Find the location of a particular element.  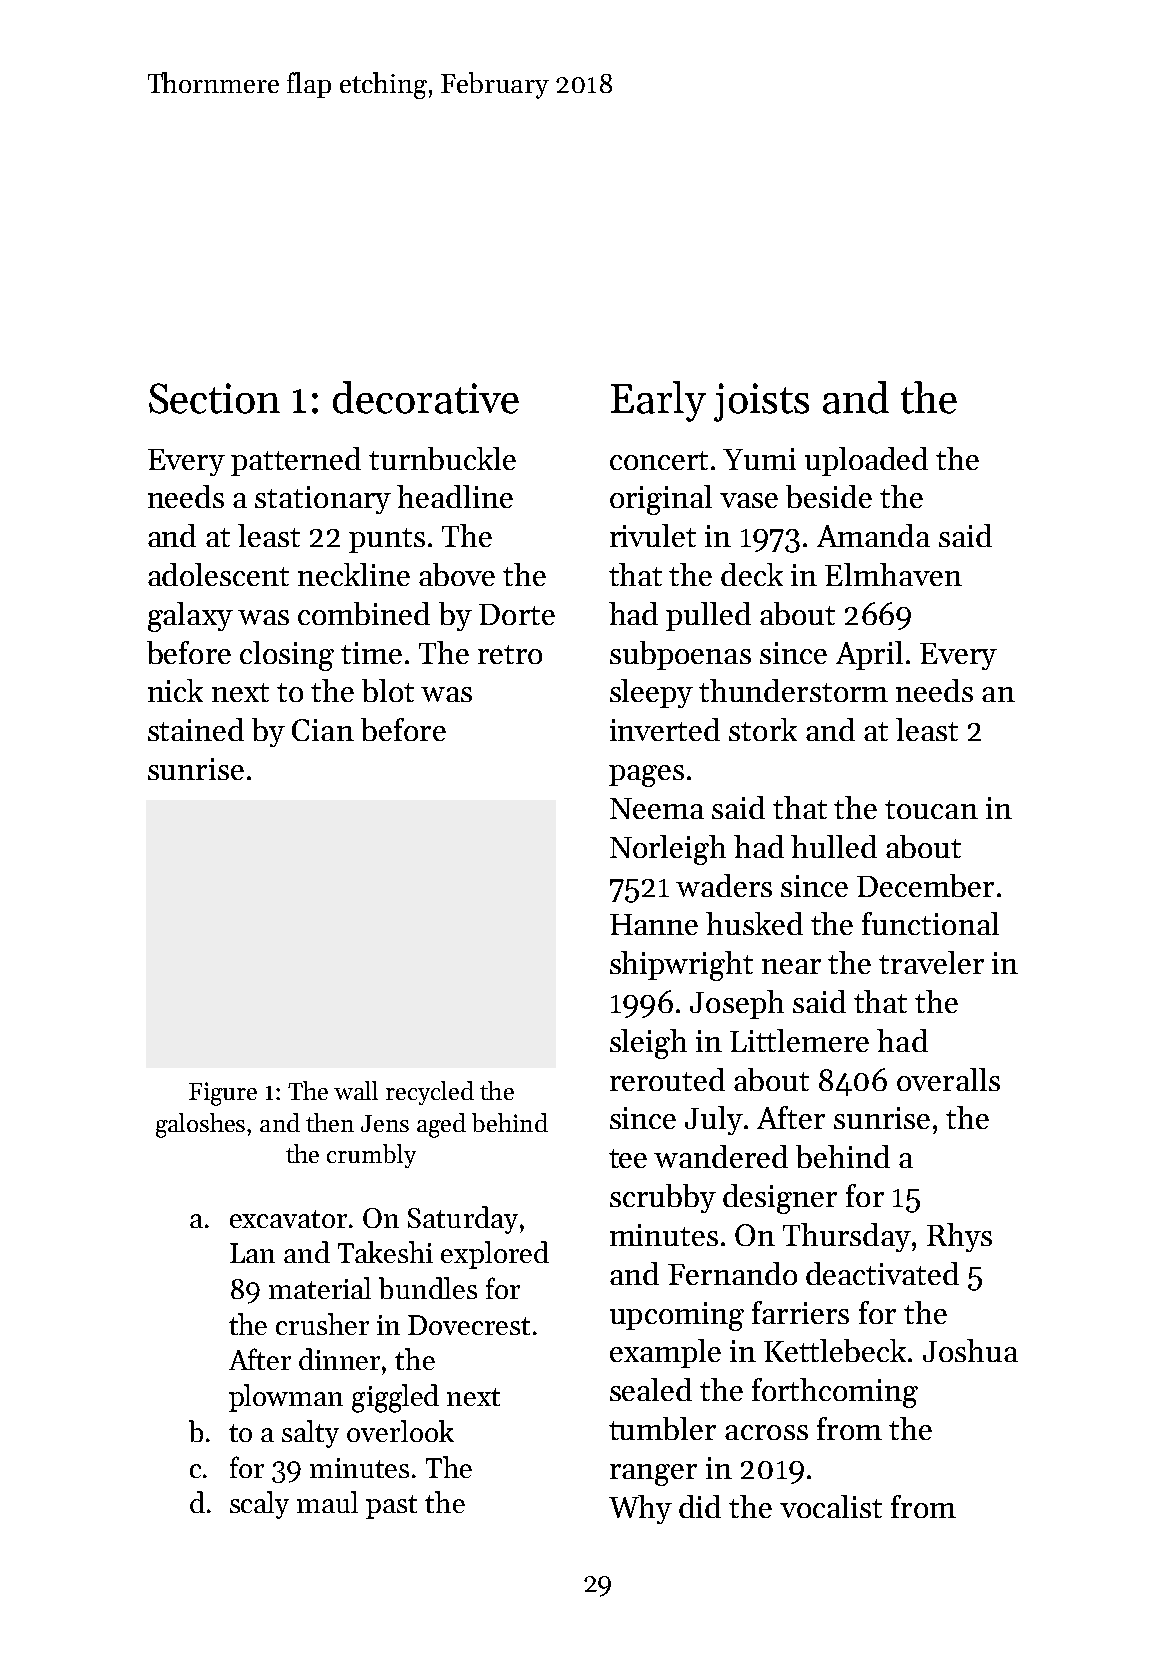

then is located at coordinates (330, 1122).
